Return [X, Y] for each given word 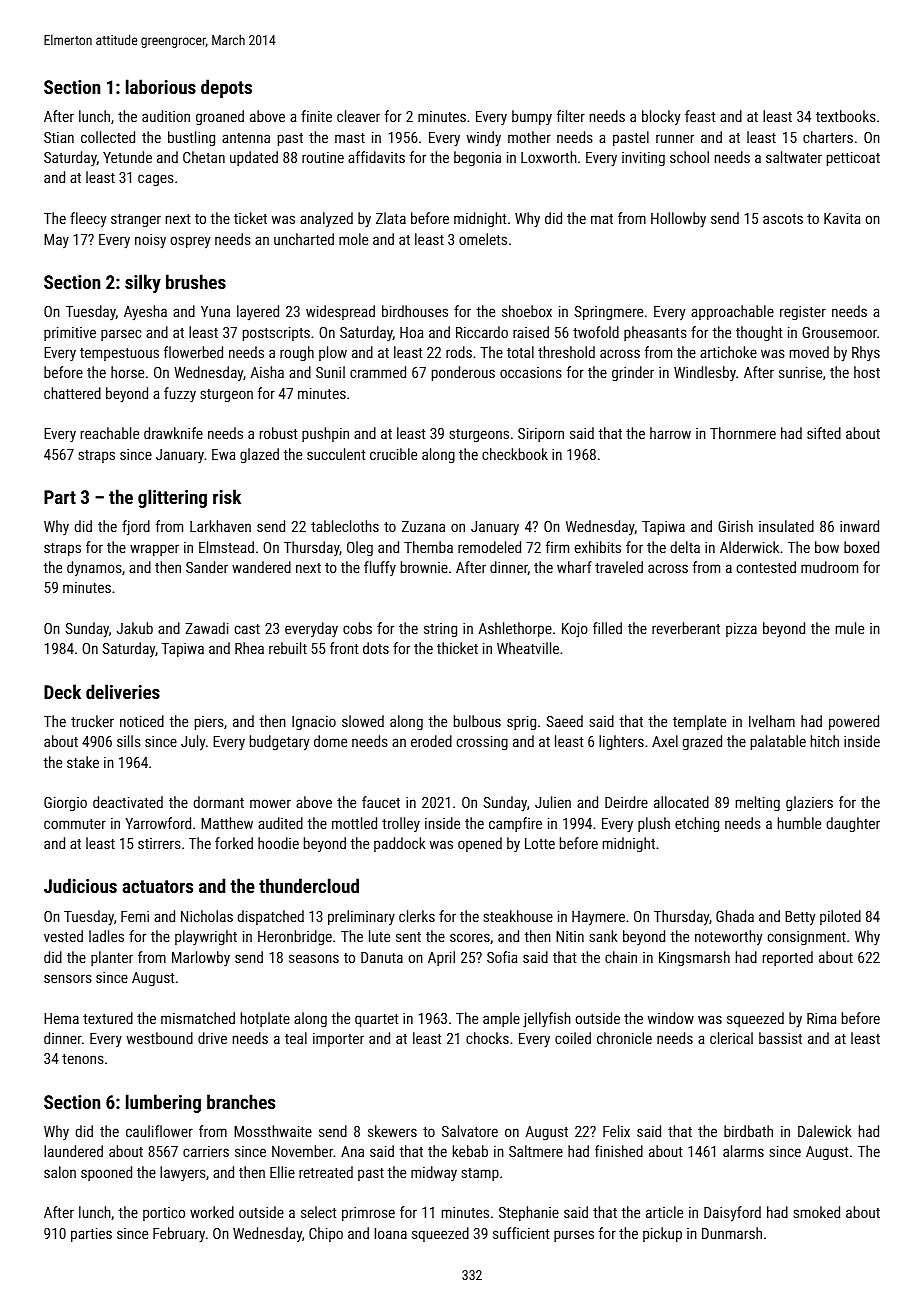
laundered [73, 1151]
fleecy [88, 220]
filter [571, 116]
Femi [135, 916]
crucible [393, 454]
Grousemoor [839, 332]
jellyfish [547, 1020]
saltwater [794, 157]
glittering [172, 498]
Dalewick [825, 1131]
